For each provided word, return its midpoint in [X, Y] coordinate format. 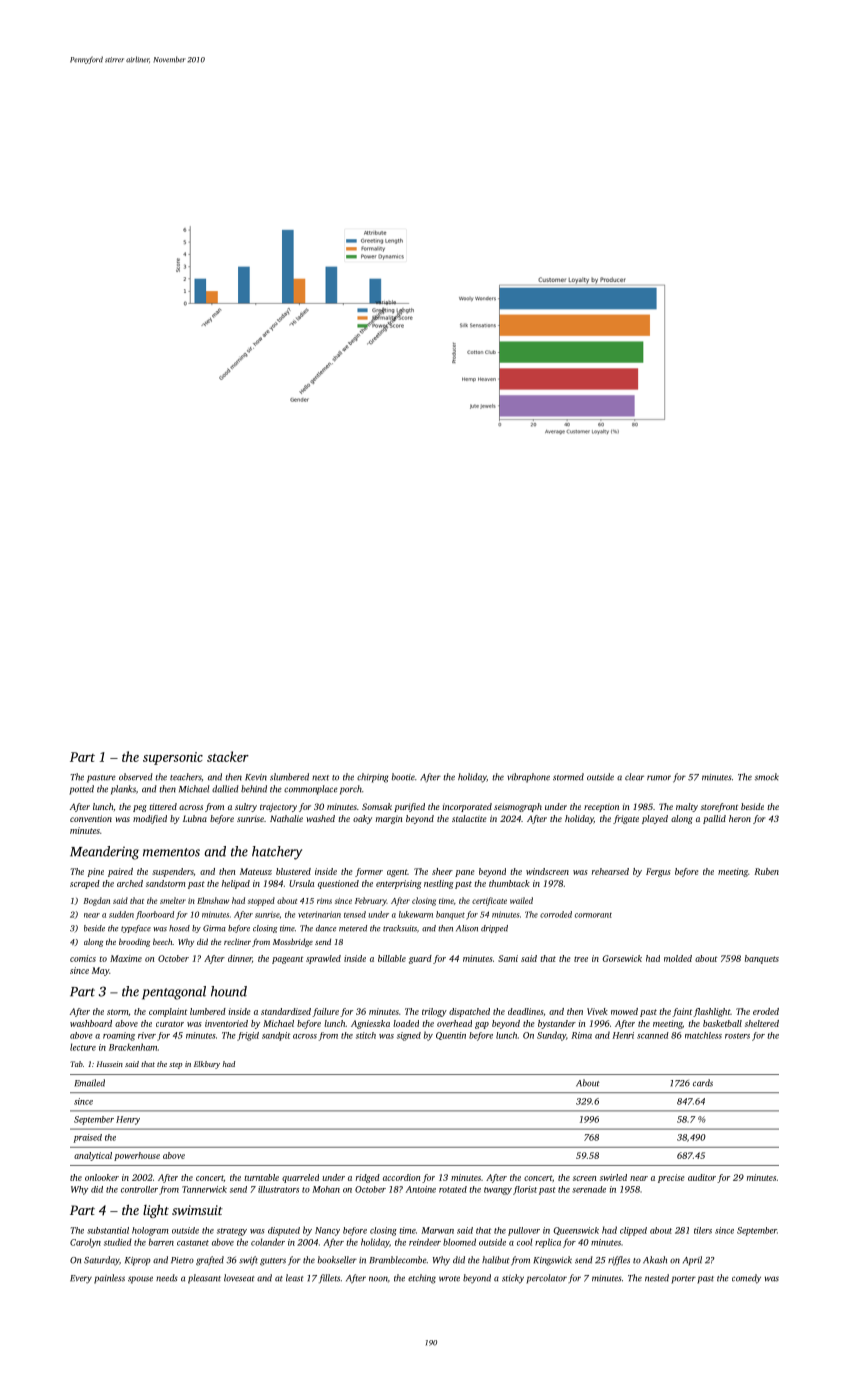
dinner [240, 958]
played [655, 819]
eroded [766, 1011]
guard [420, 959]
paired [120, 872]
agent [397, 873]
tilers [703, 1230]
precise [671, 1178]
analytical [93, 1156]
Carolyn [85, 1243]
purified [409, 807]
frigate [626, 819]
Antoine [421, 1189]
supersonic [173, 758]
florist [525, 1190]
